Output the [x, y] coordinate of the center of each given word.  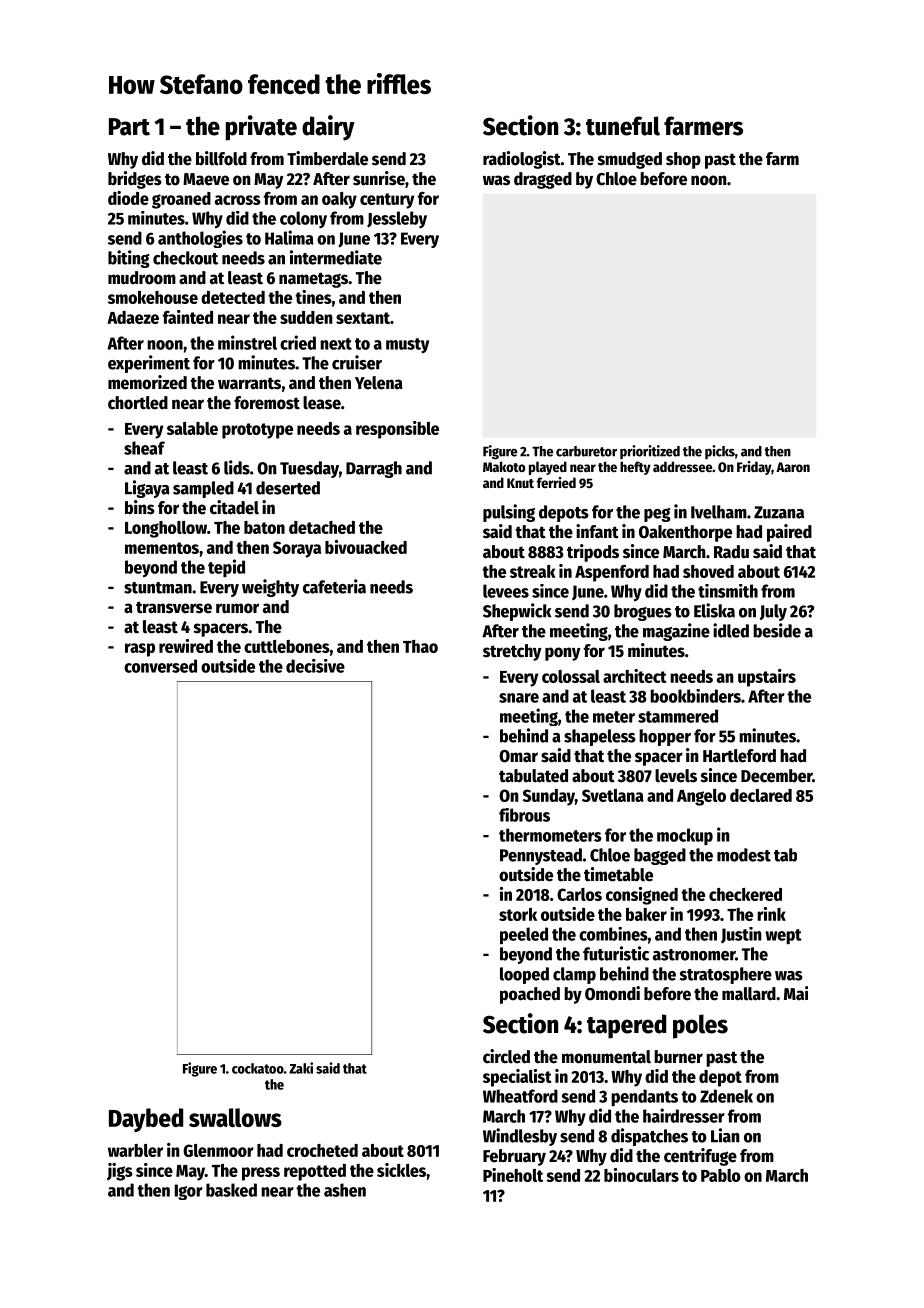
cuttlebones [287, 646]
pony [563, 654]
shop [683, 160]
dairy [328, 128]
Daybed [146, 1120]
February [514, 1157]
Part [129, 127]
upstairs [767, 678]
